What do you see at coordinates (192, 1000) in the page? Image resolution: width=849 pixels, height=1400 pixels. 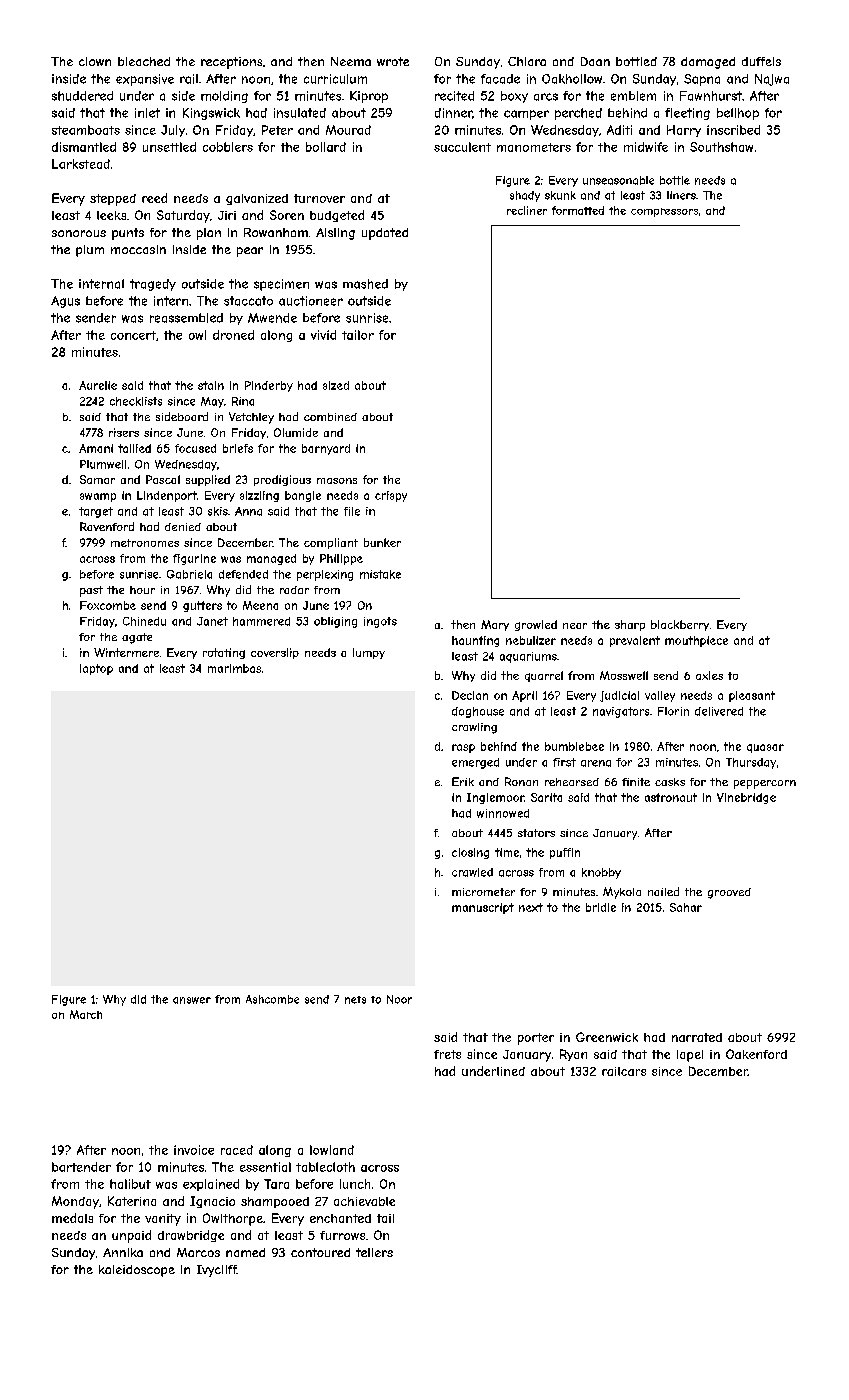 I see `answer` at bounding box center [192, 1000].
